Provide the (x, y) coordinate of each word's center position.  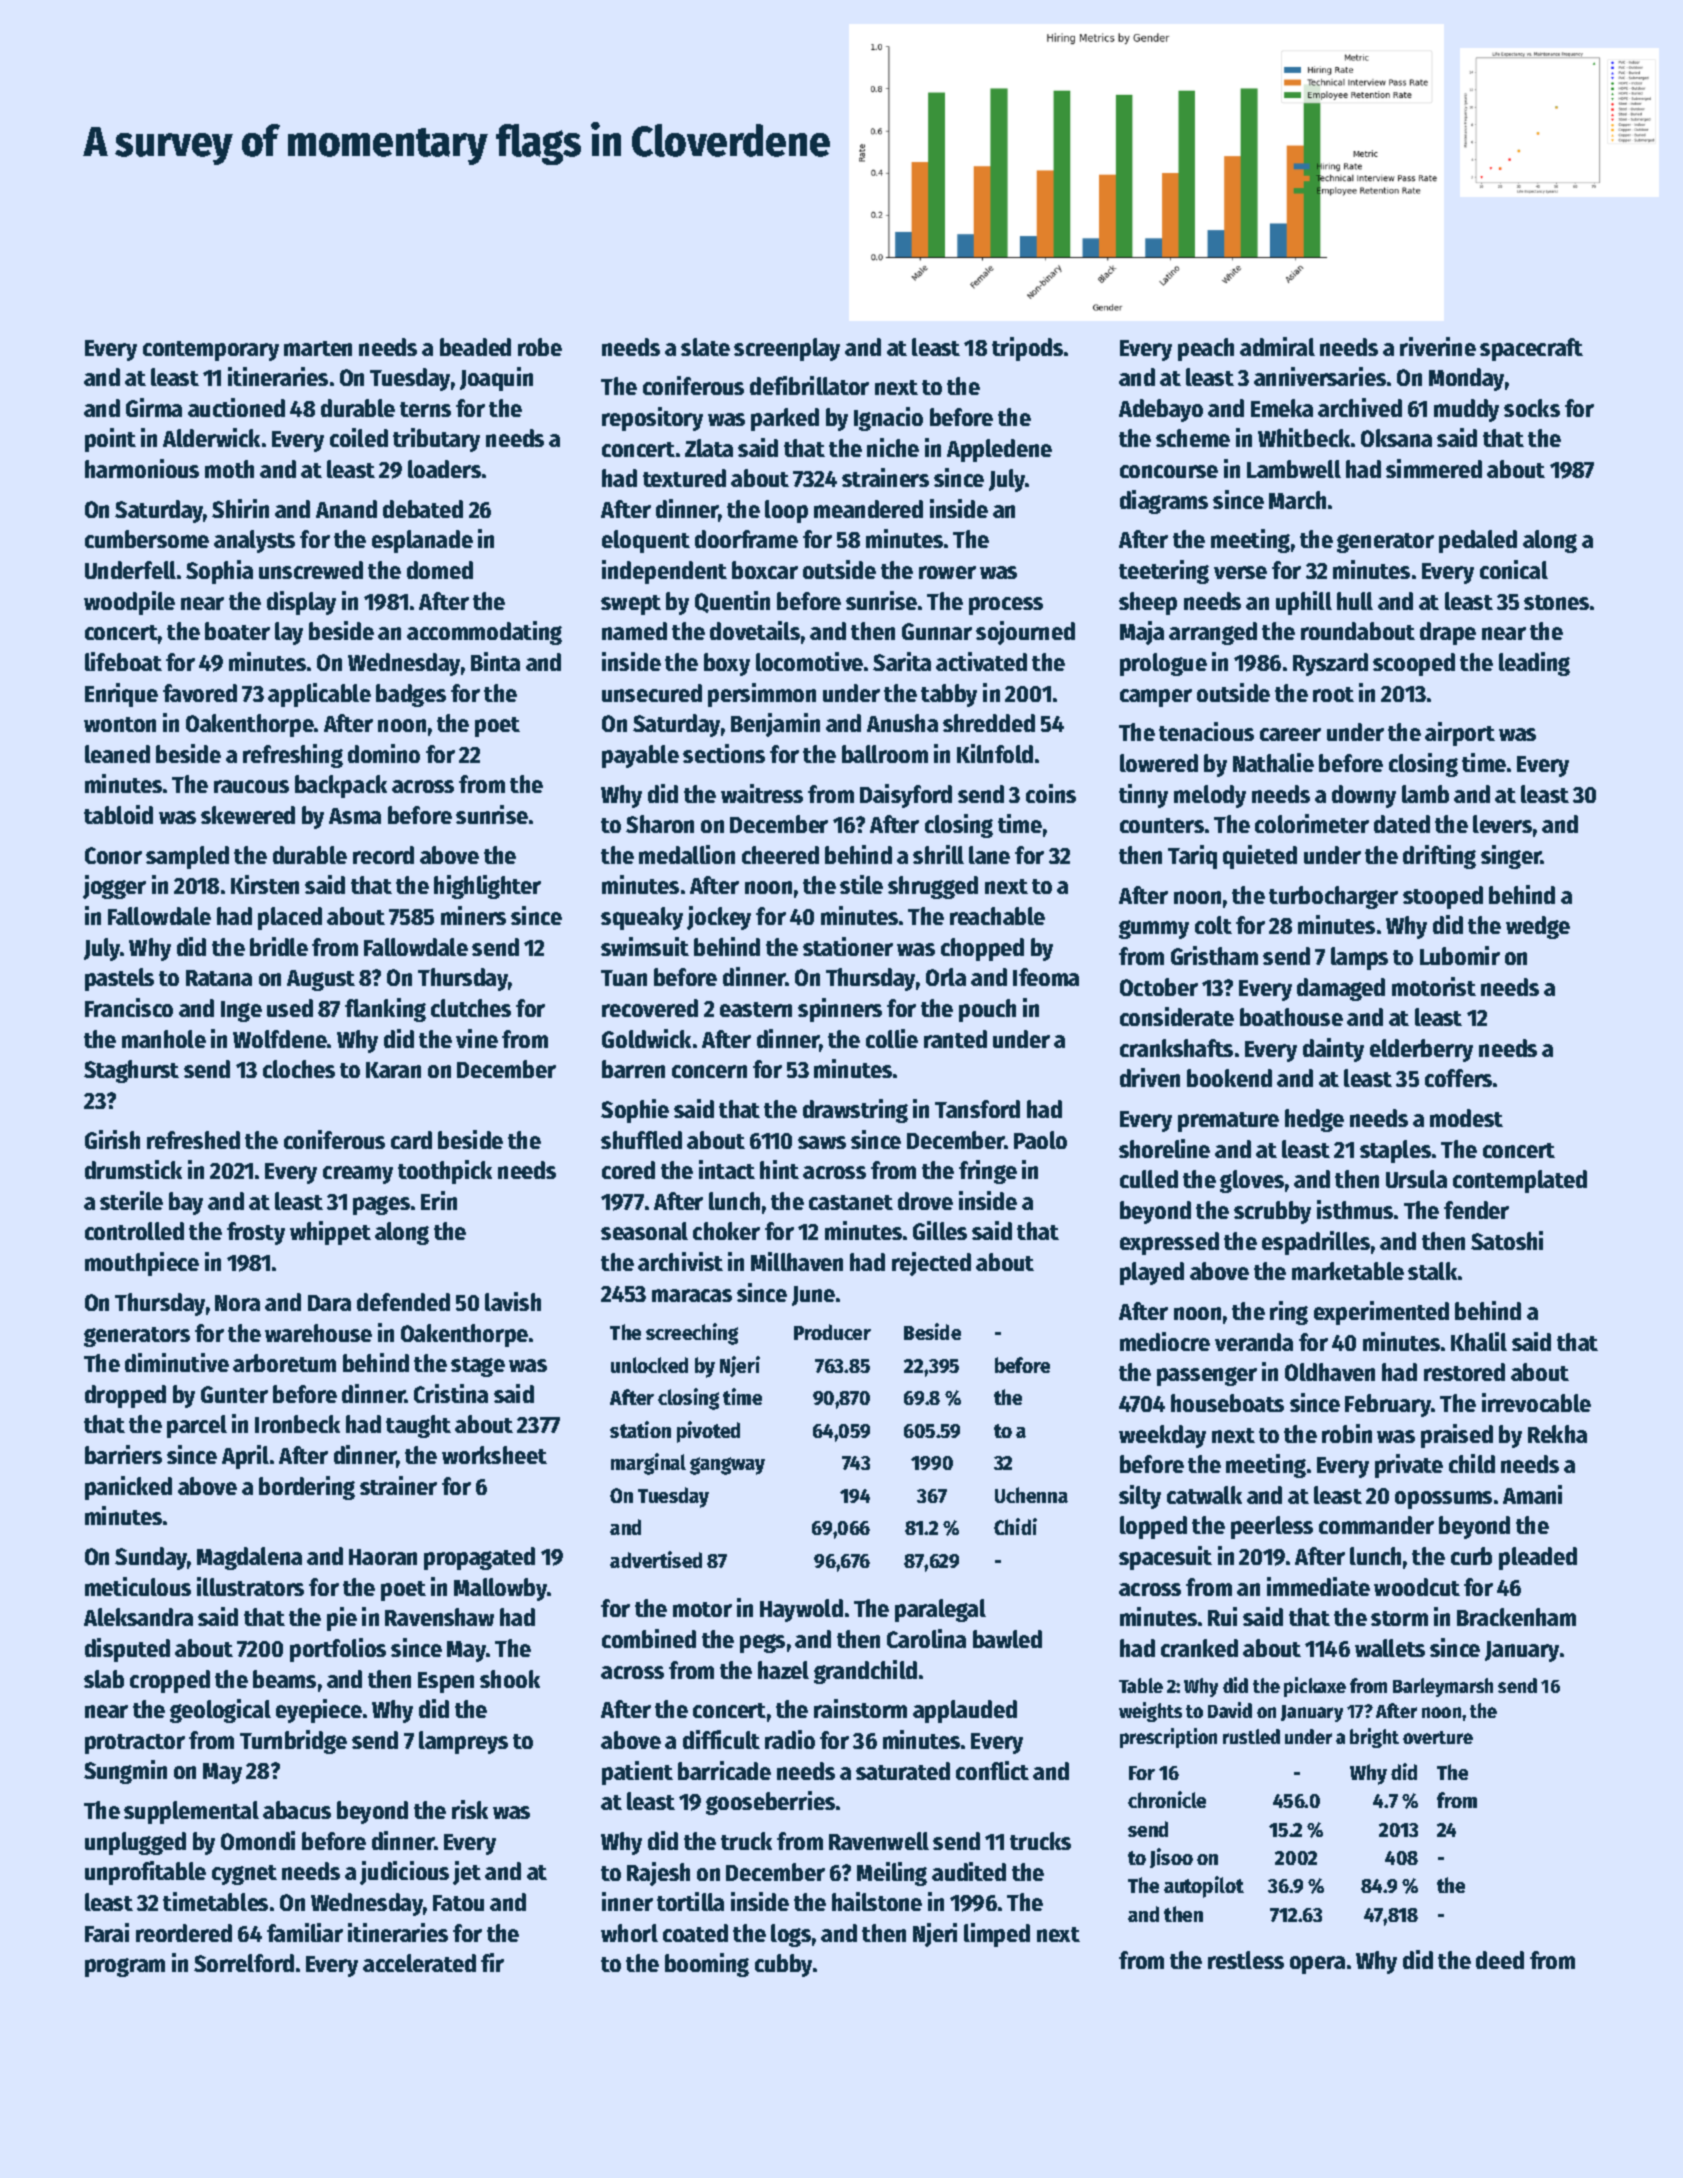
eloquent (646, 541)
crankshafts (1176, 1048)
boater (237, 631)
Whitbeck (1304, 437)
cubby (783, 1965)
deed (1500, 1960)
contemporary (211, 351)
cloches (299, 1069)
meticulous (138, 1586)
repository (652, 419)
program (125, 1967)
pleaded (1538, 1558)
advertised (656, 1559)
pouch (987, 1010)
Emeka (1282, 408)
